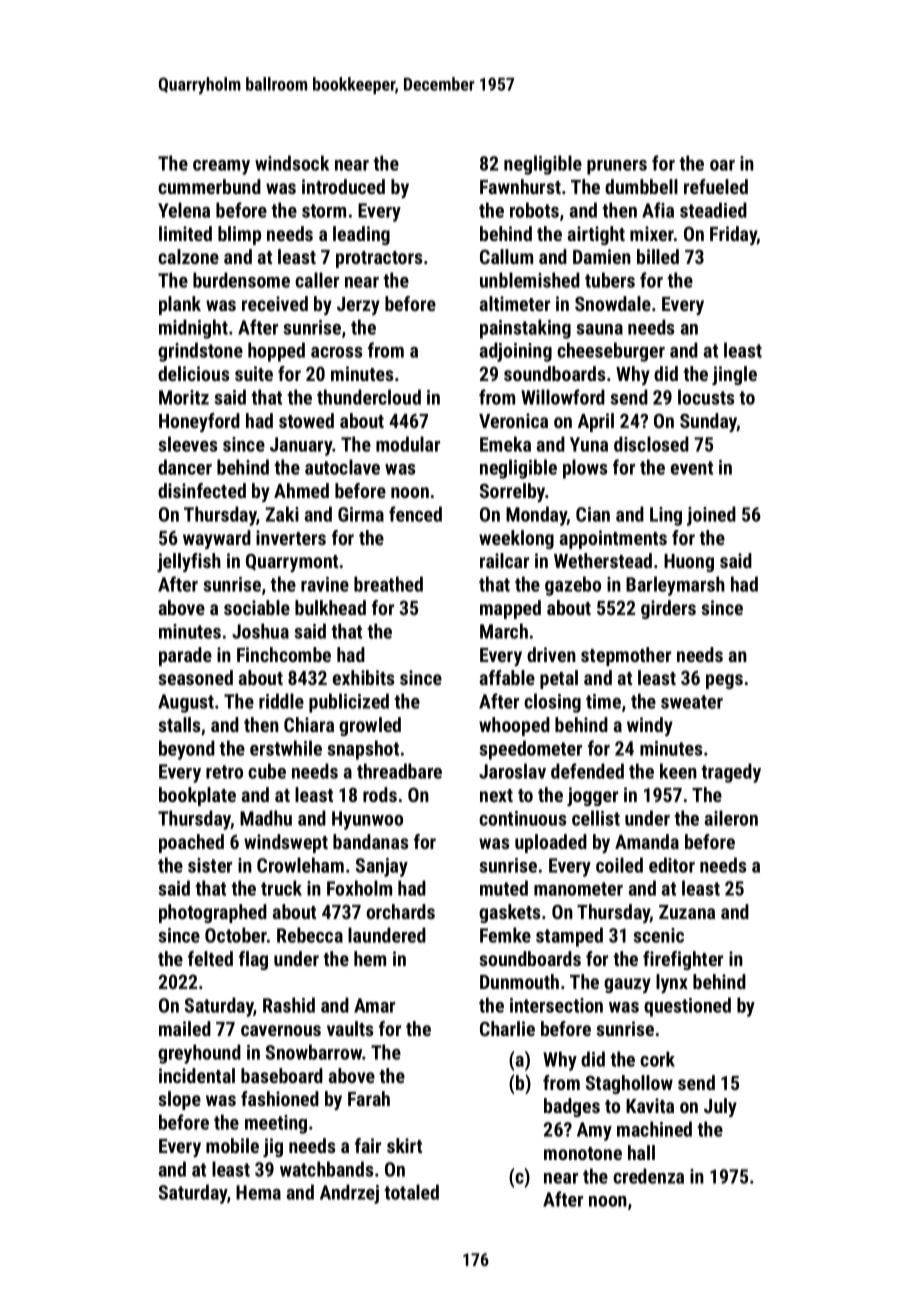 The width and height of the screenshot is (924, 1311). I want to click on October, so click(236, 935).
